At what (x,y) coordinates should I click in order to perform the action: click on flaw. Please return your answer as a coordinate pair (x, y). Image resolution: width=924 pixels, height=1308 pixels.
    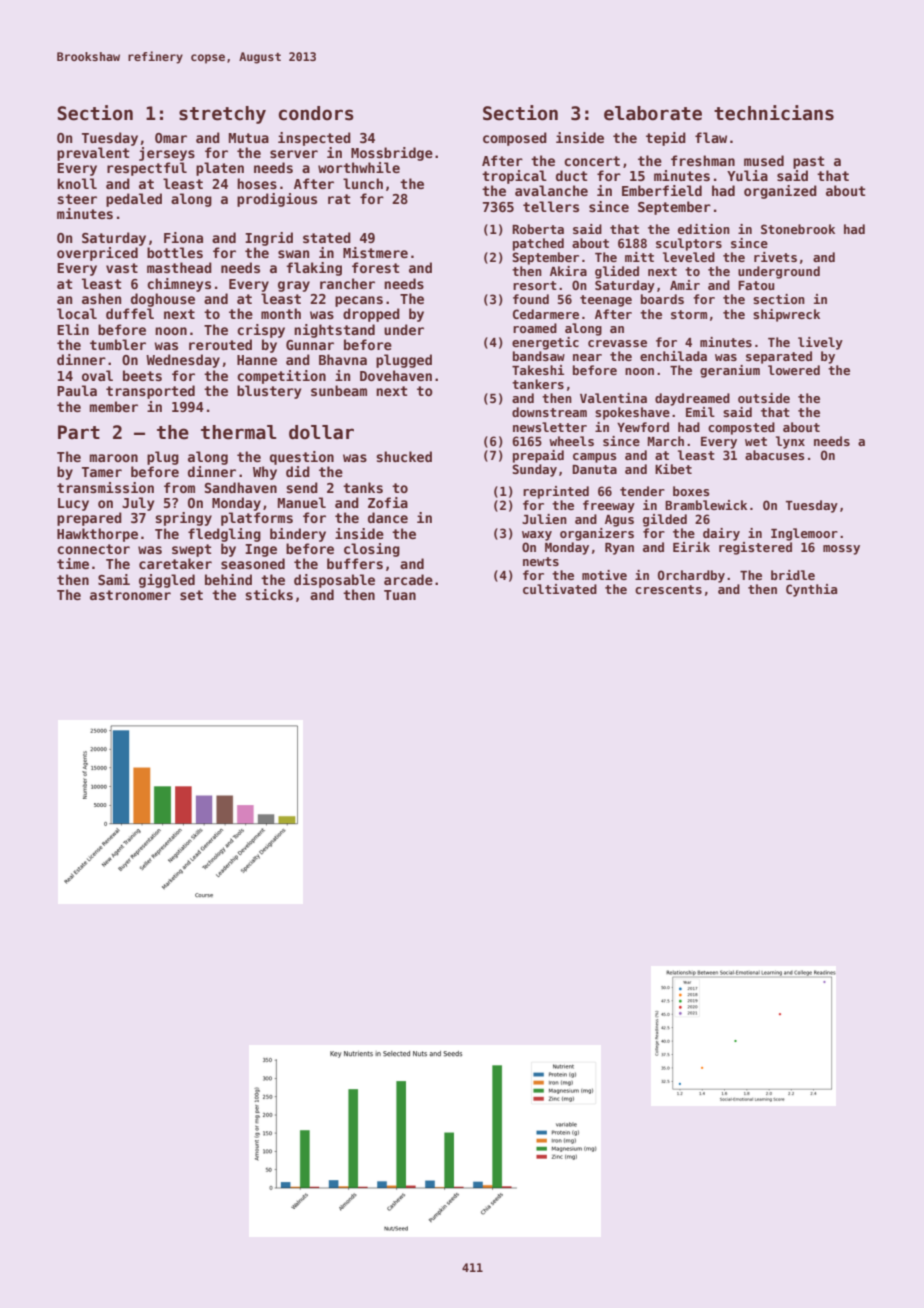
    Looking at the image, I should click on (711, 137).
